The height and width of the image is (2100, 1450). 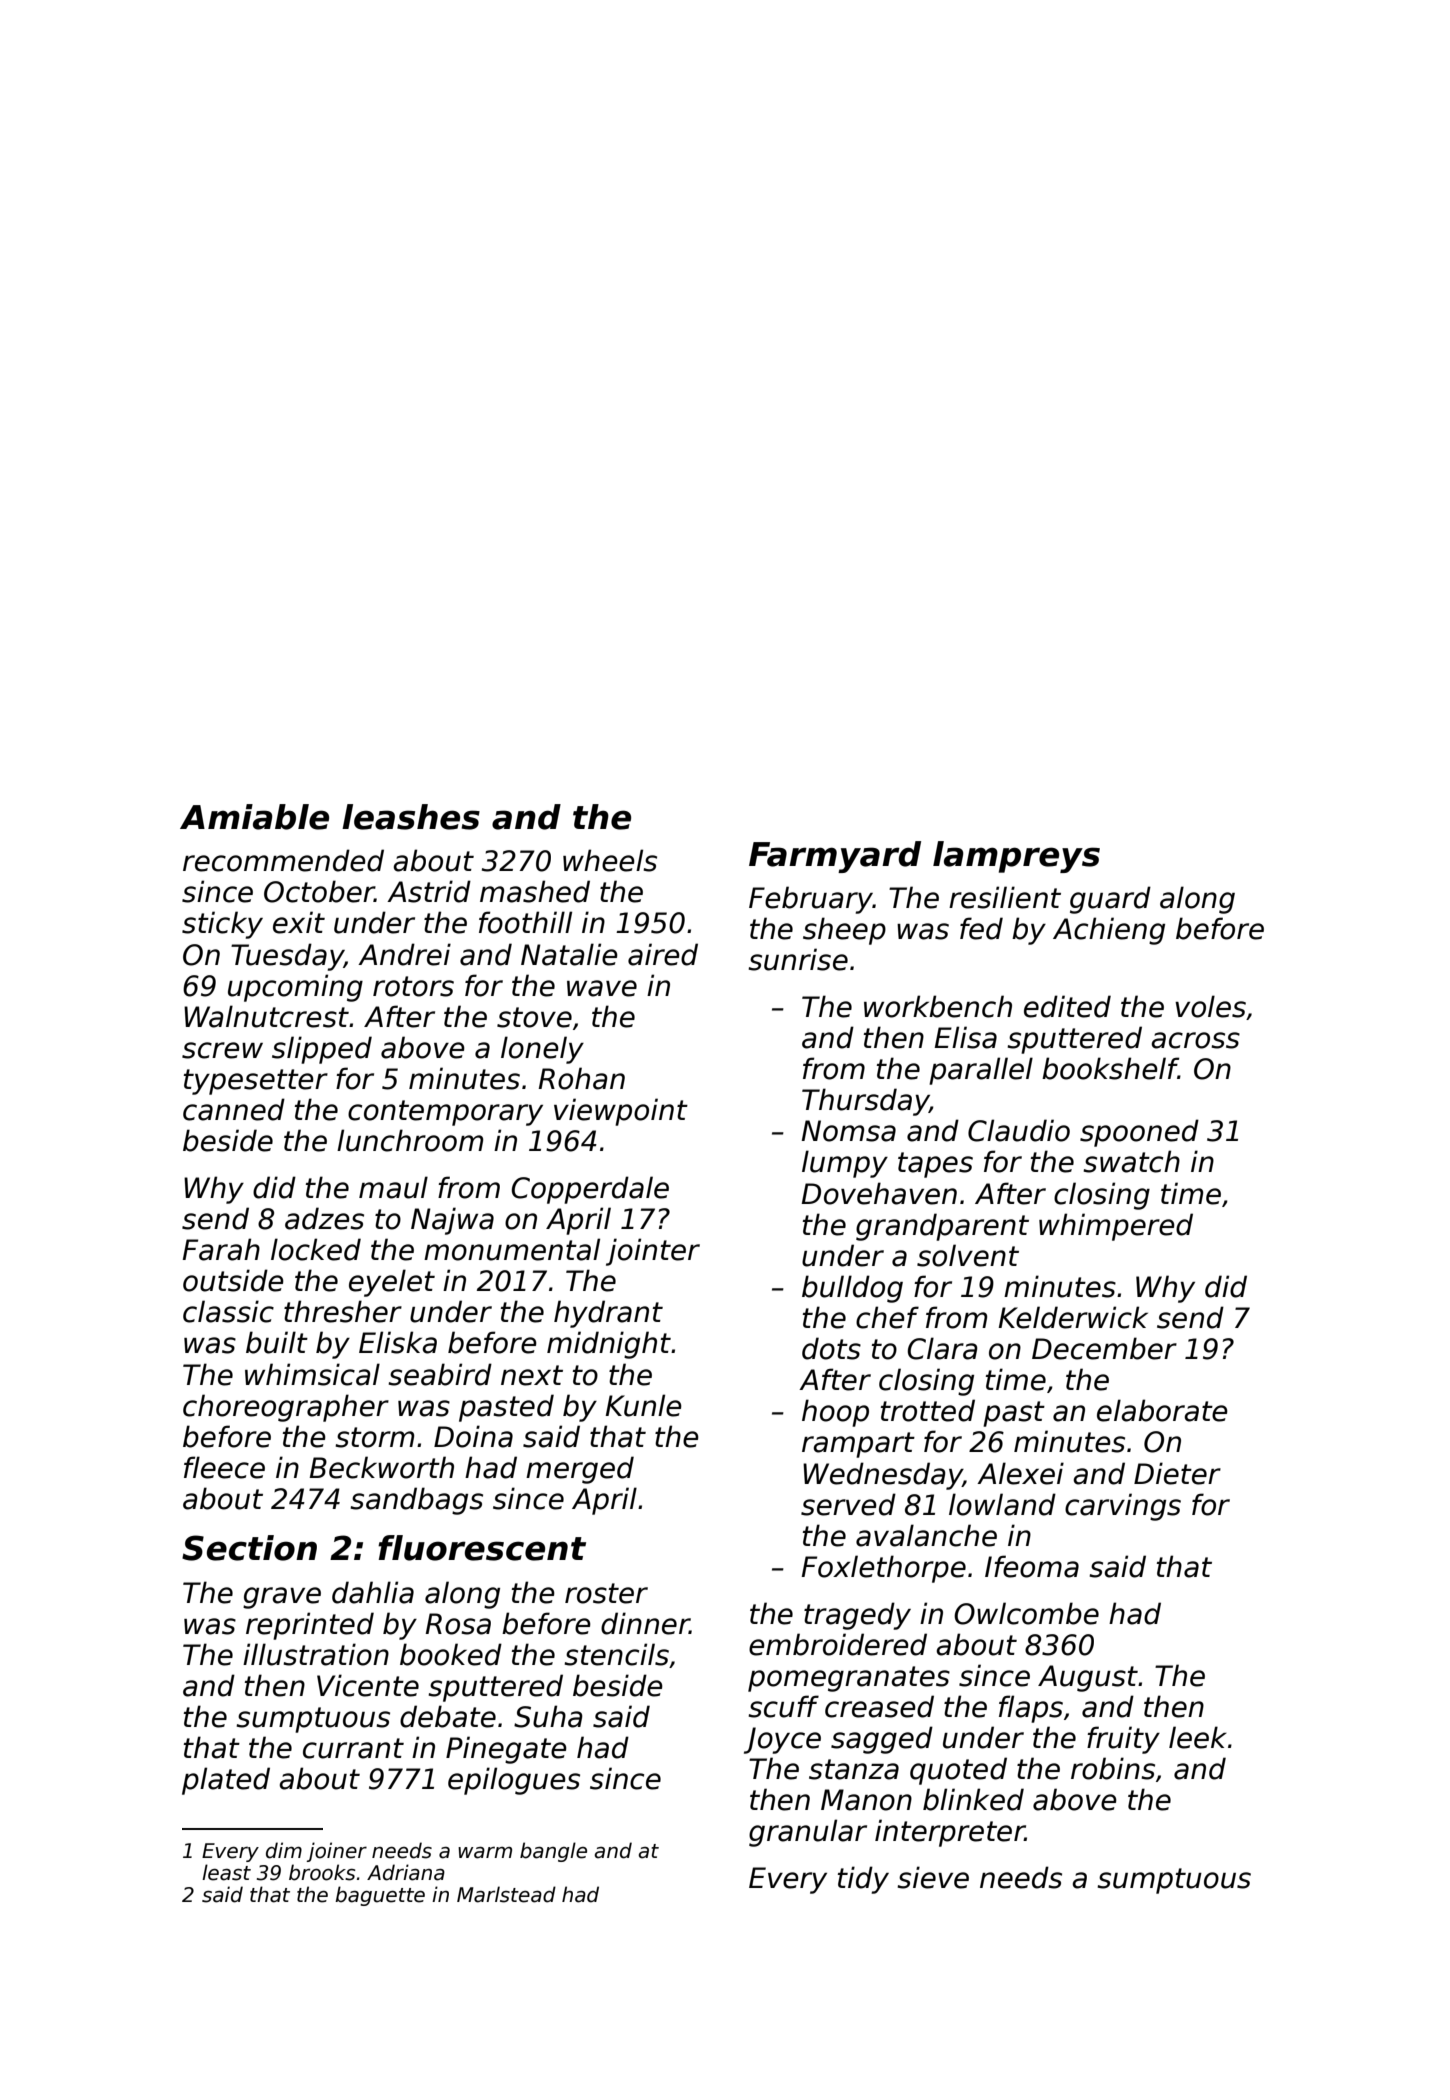 What do you see at coordinates (610, 860) in the image?
I see `wheels` at bounding box center [610, 860].
